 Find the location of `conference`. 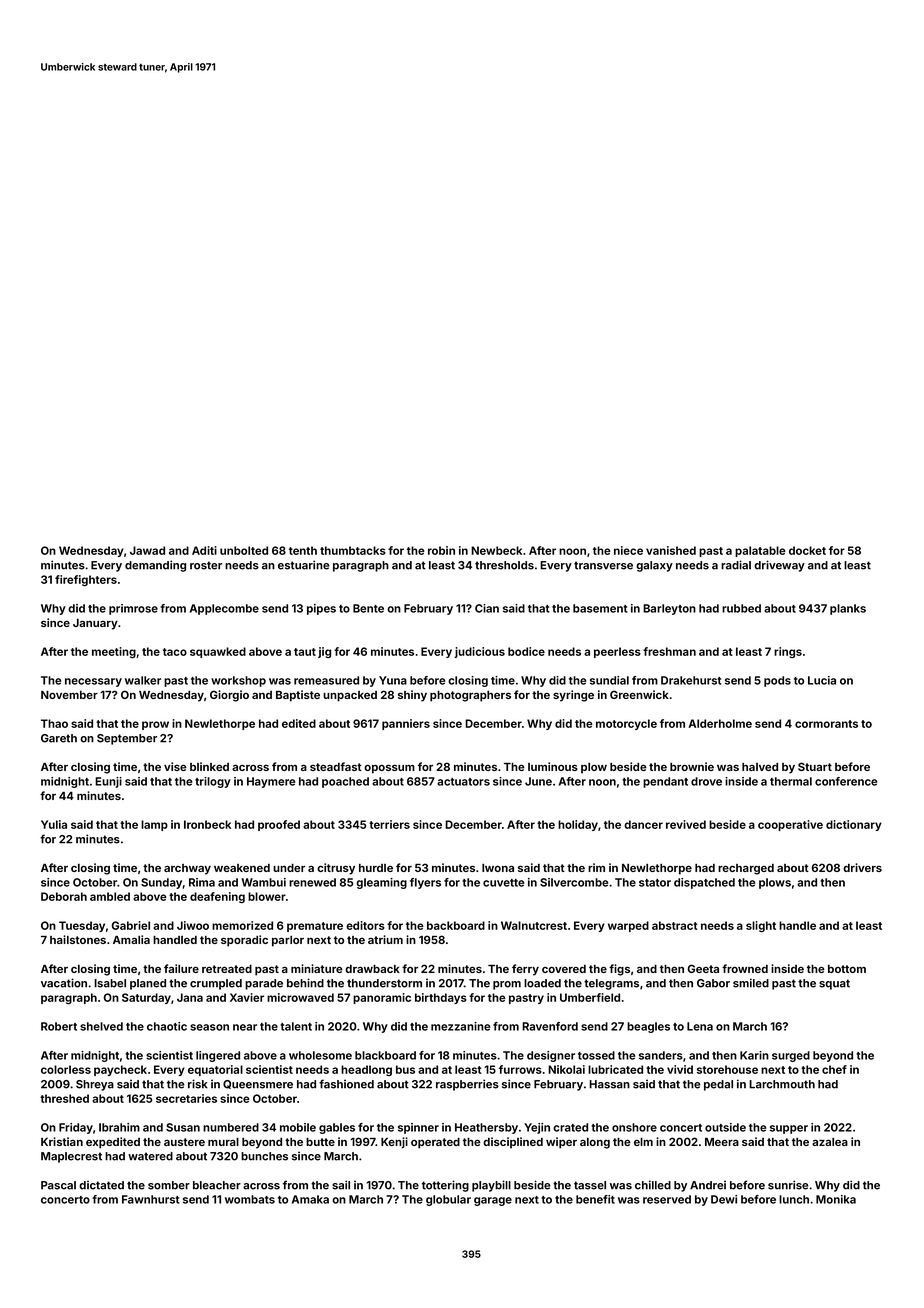

conference is located at coordinates (846, 781).
